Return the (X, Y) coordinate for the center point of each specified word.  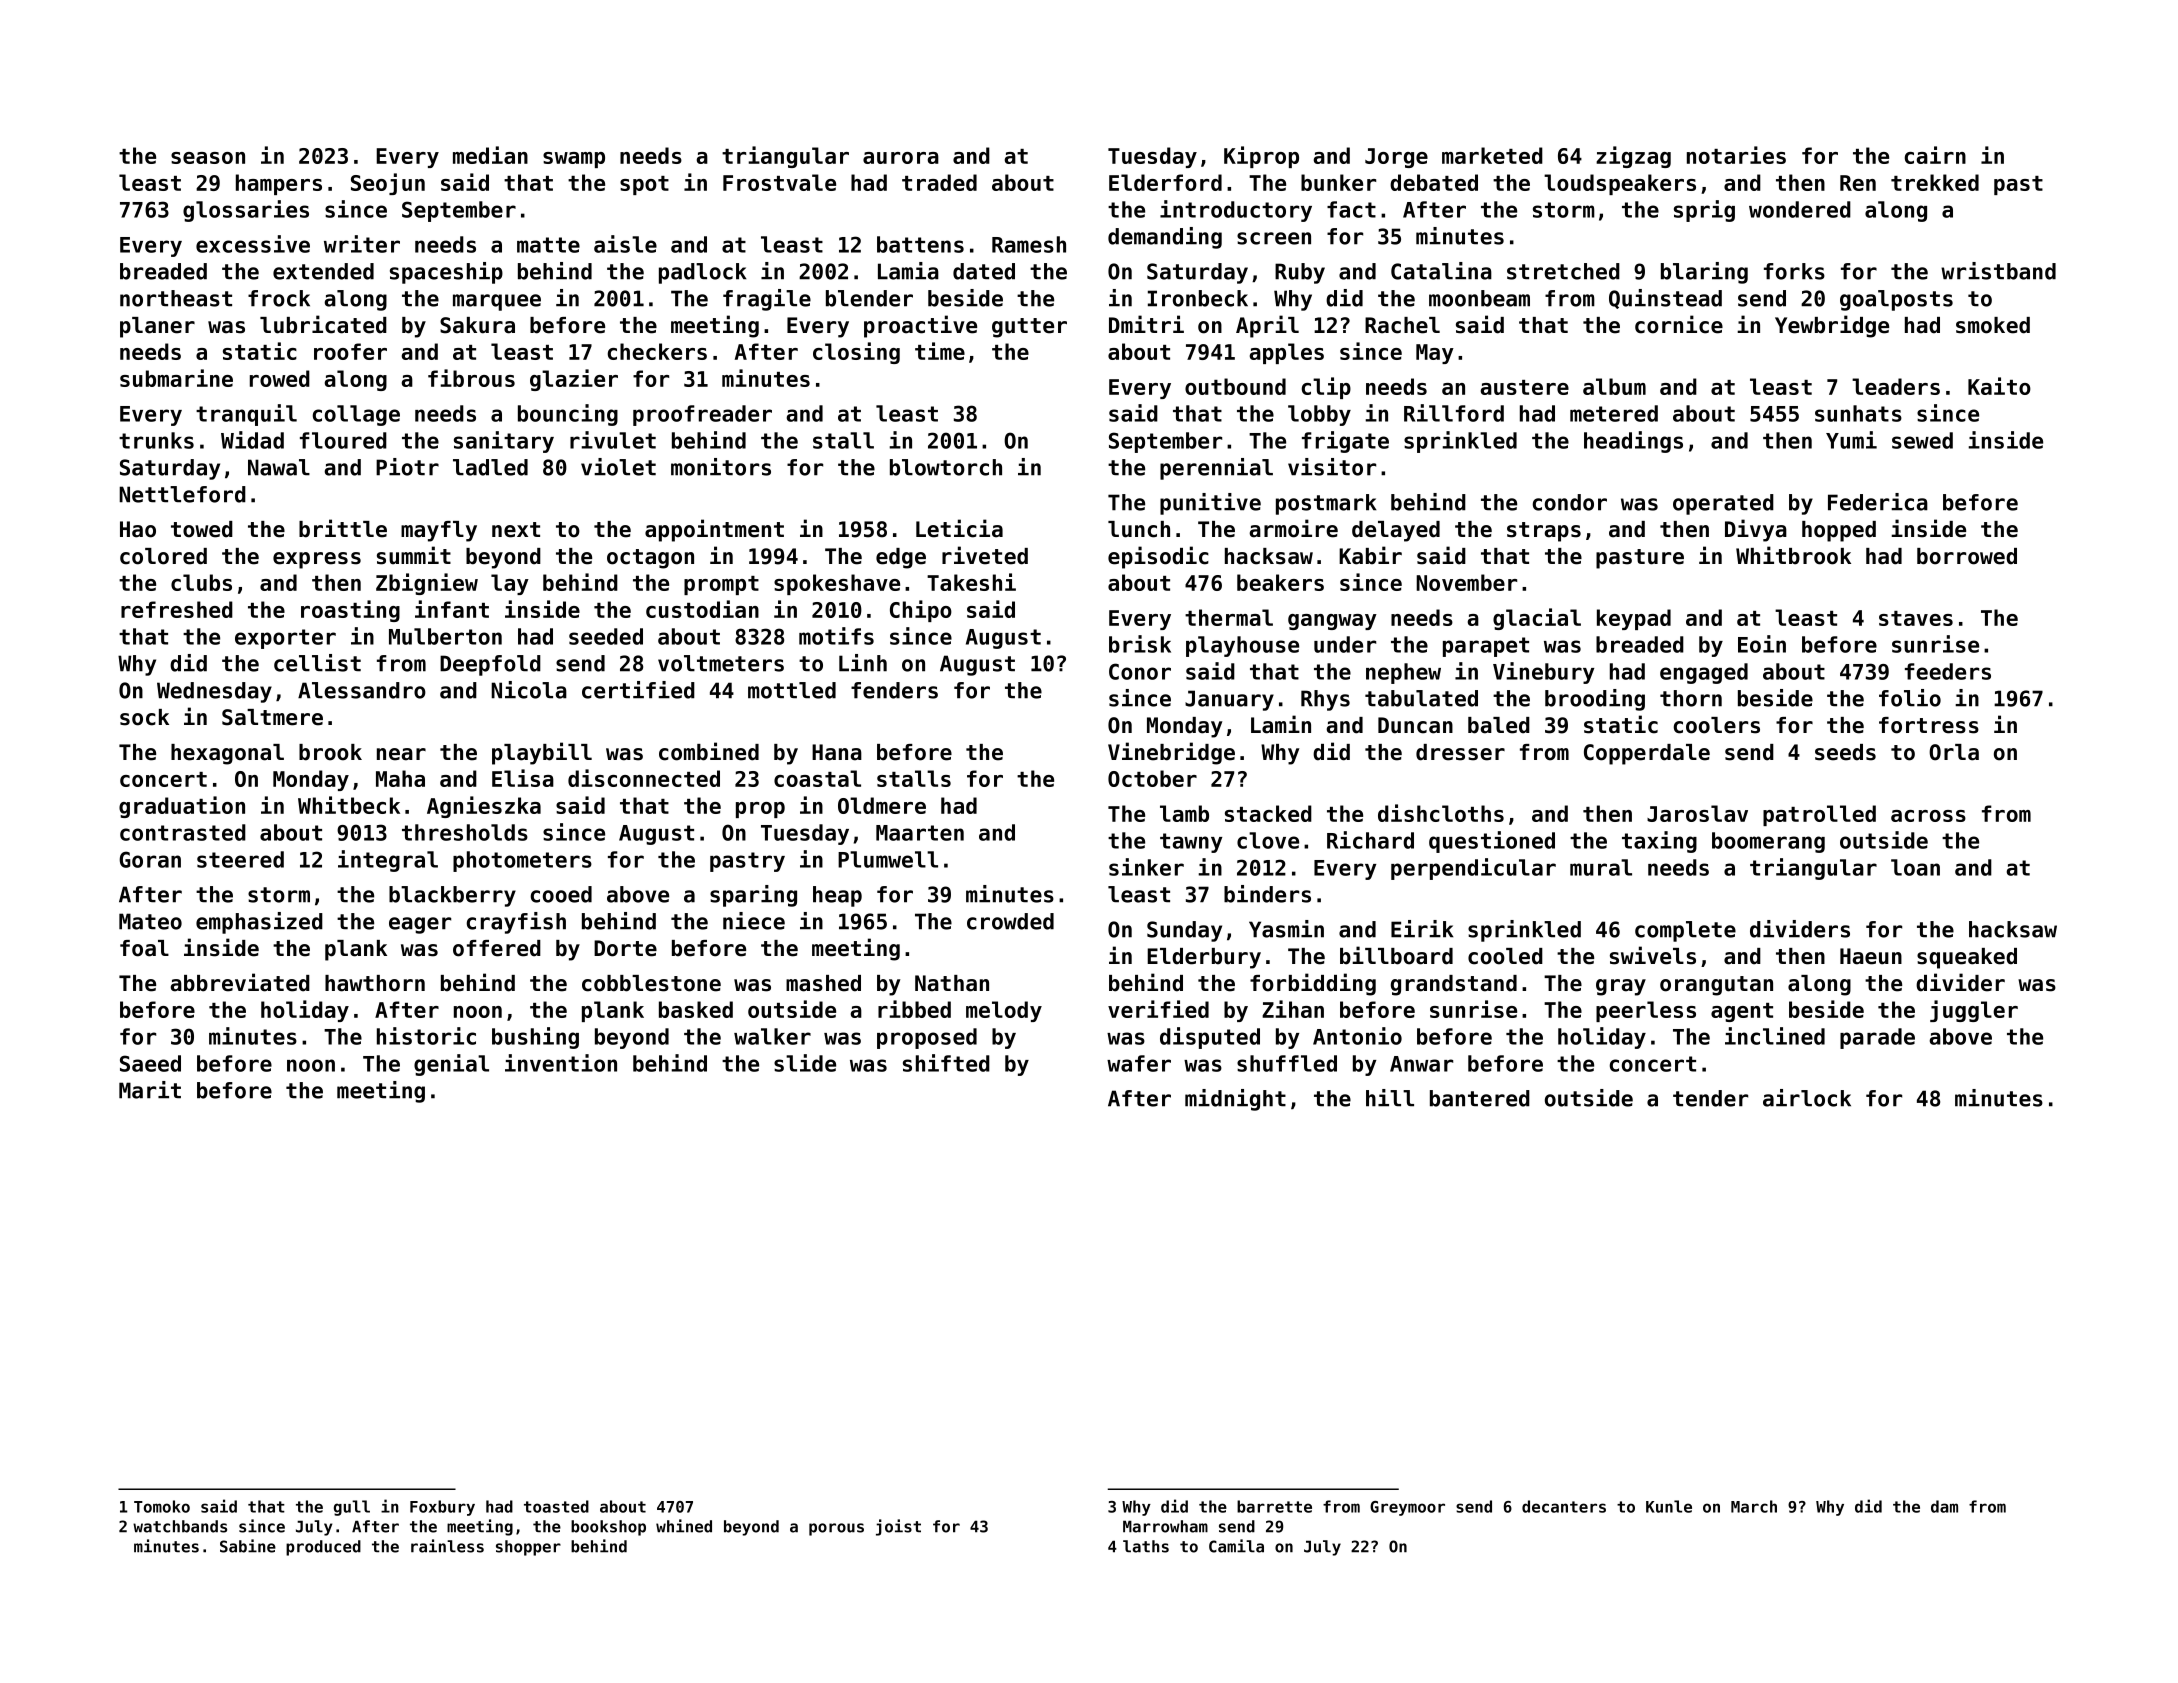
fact (1351, 209)
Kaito (1999, 386)
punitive (1210, 504)
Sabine (248, 1546)
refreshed (177, 609)
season (208, 158)
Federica (1878, 502)
